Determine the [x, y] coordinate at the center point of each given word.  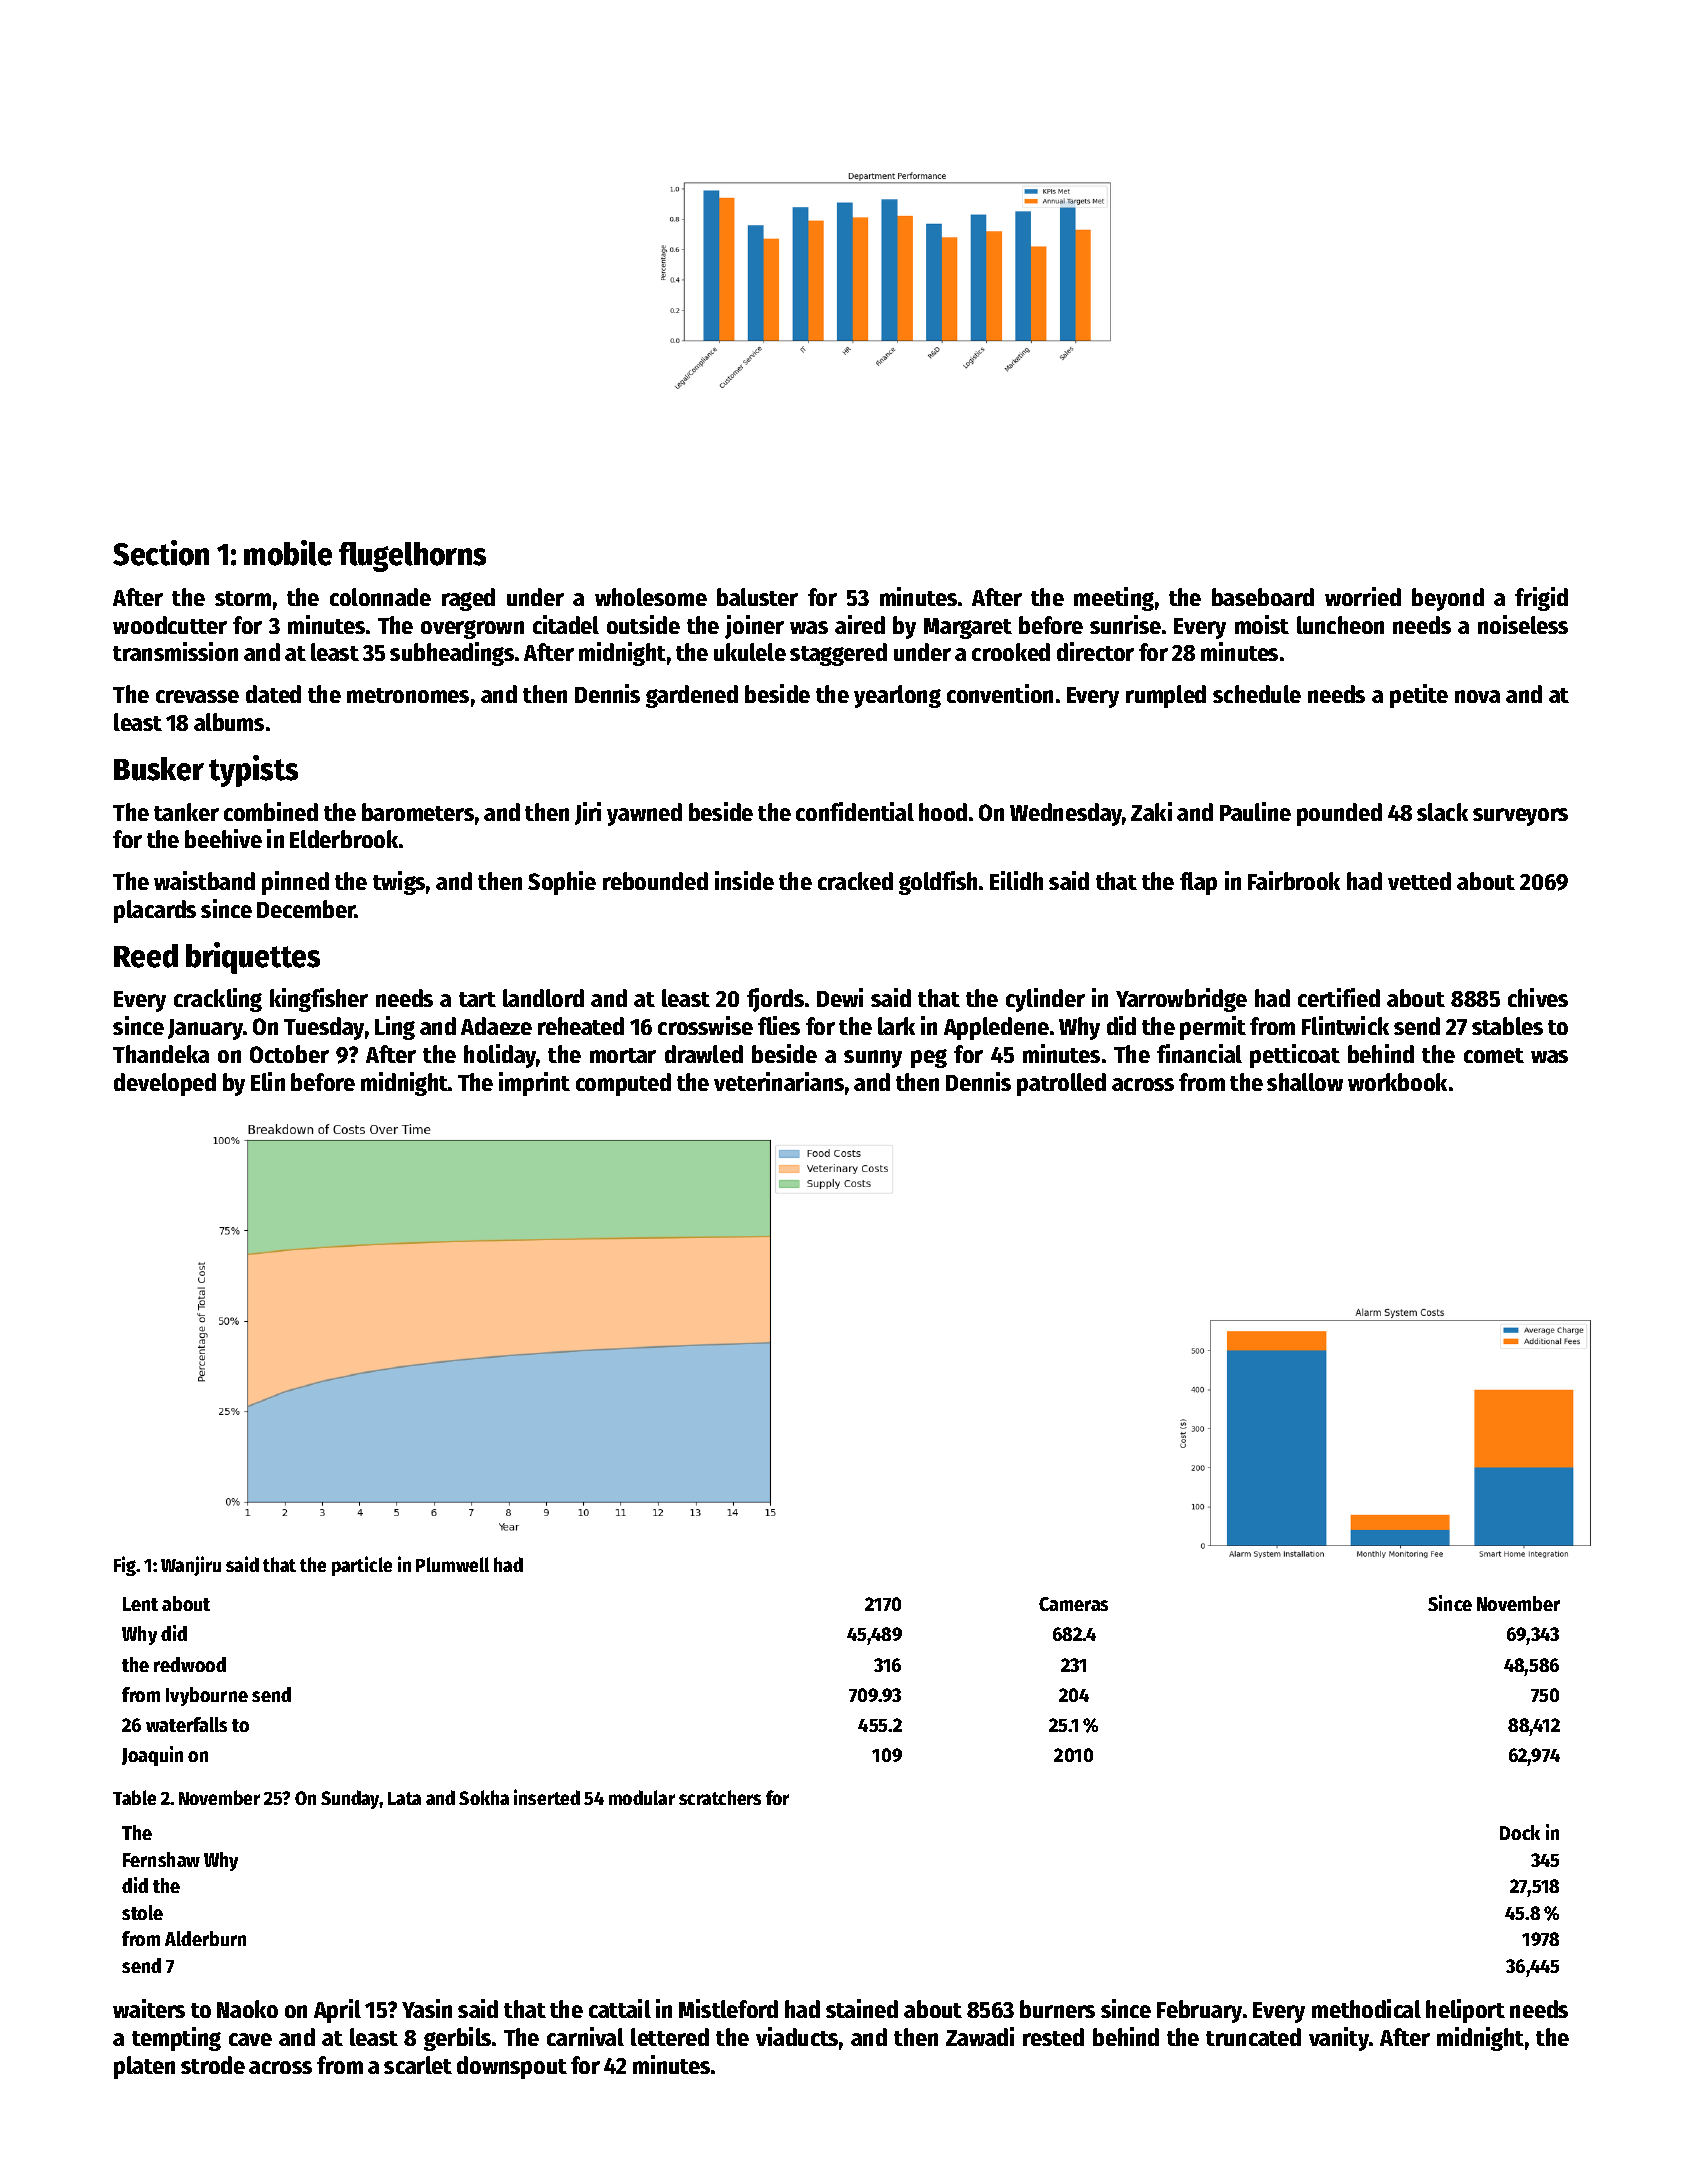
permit [1213, 1028]
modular [642, 1797]
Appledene [996, 1028]
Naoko [247, 2009]
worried [1363, 596]
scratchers [720, 1797]
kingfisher [319, 1000]
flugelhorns [412, 557]
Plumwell [452, 1564]
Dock [1520, 1832]
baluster [757, 597]
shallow [1305, 1082]
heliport [1465, 2011]
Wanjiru [191, 1566]
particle [362, 1566]
